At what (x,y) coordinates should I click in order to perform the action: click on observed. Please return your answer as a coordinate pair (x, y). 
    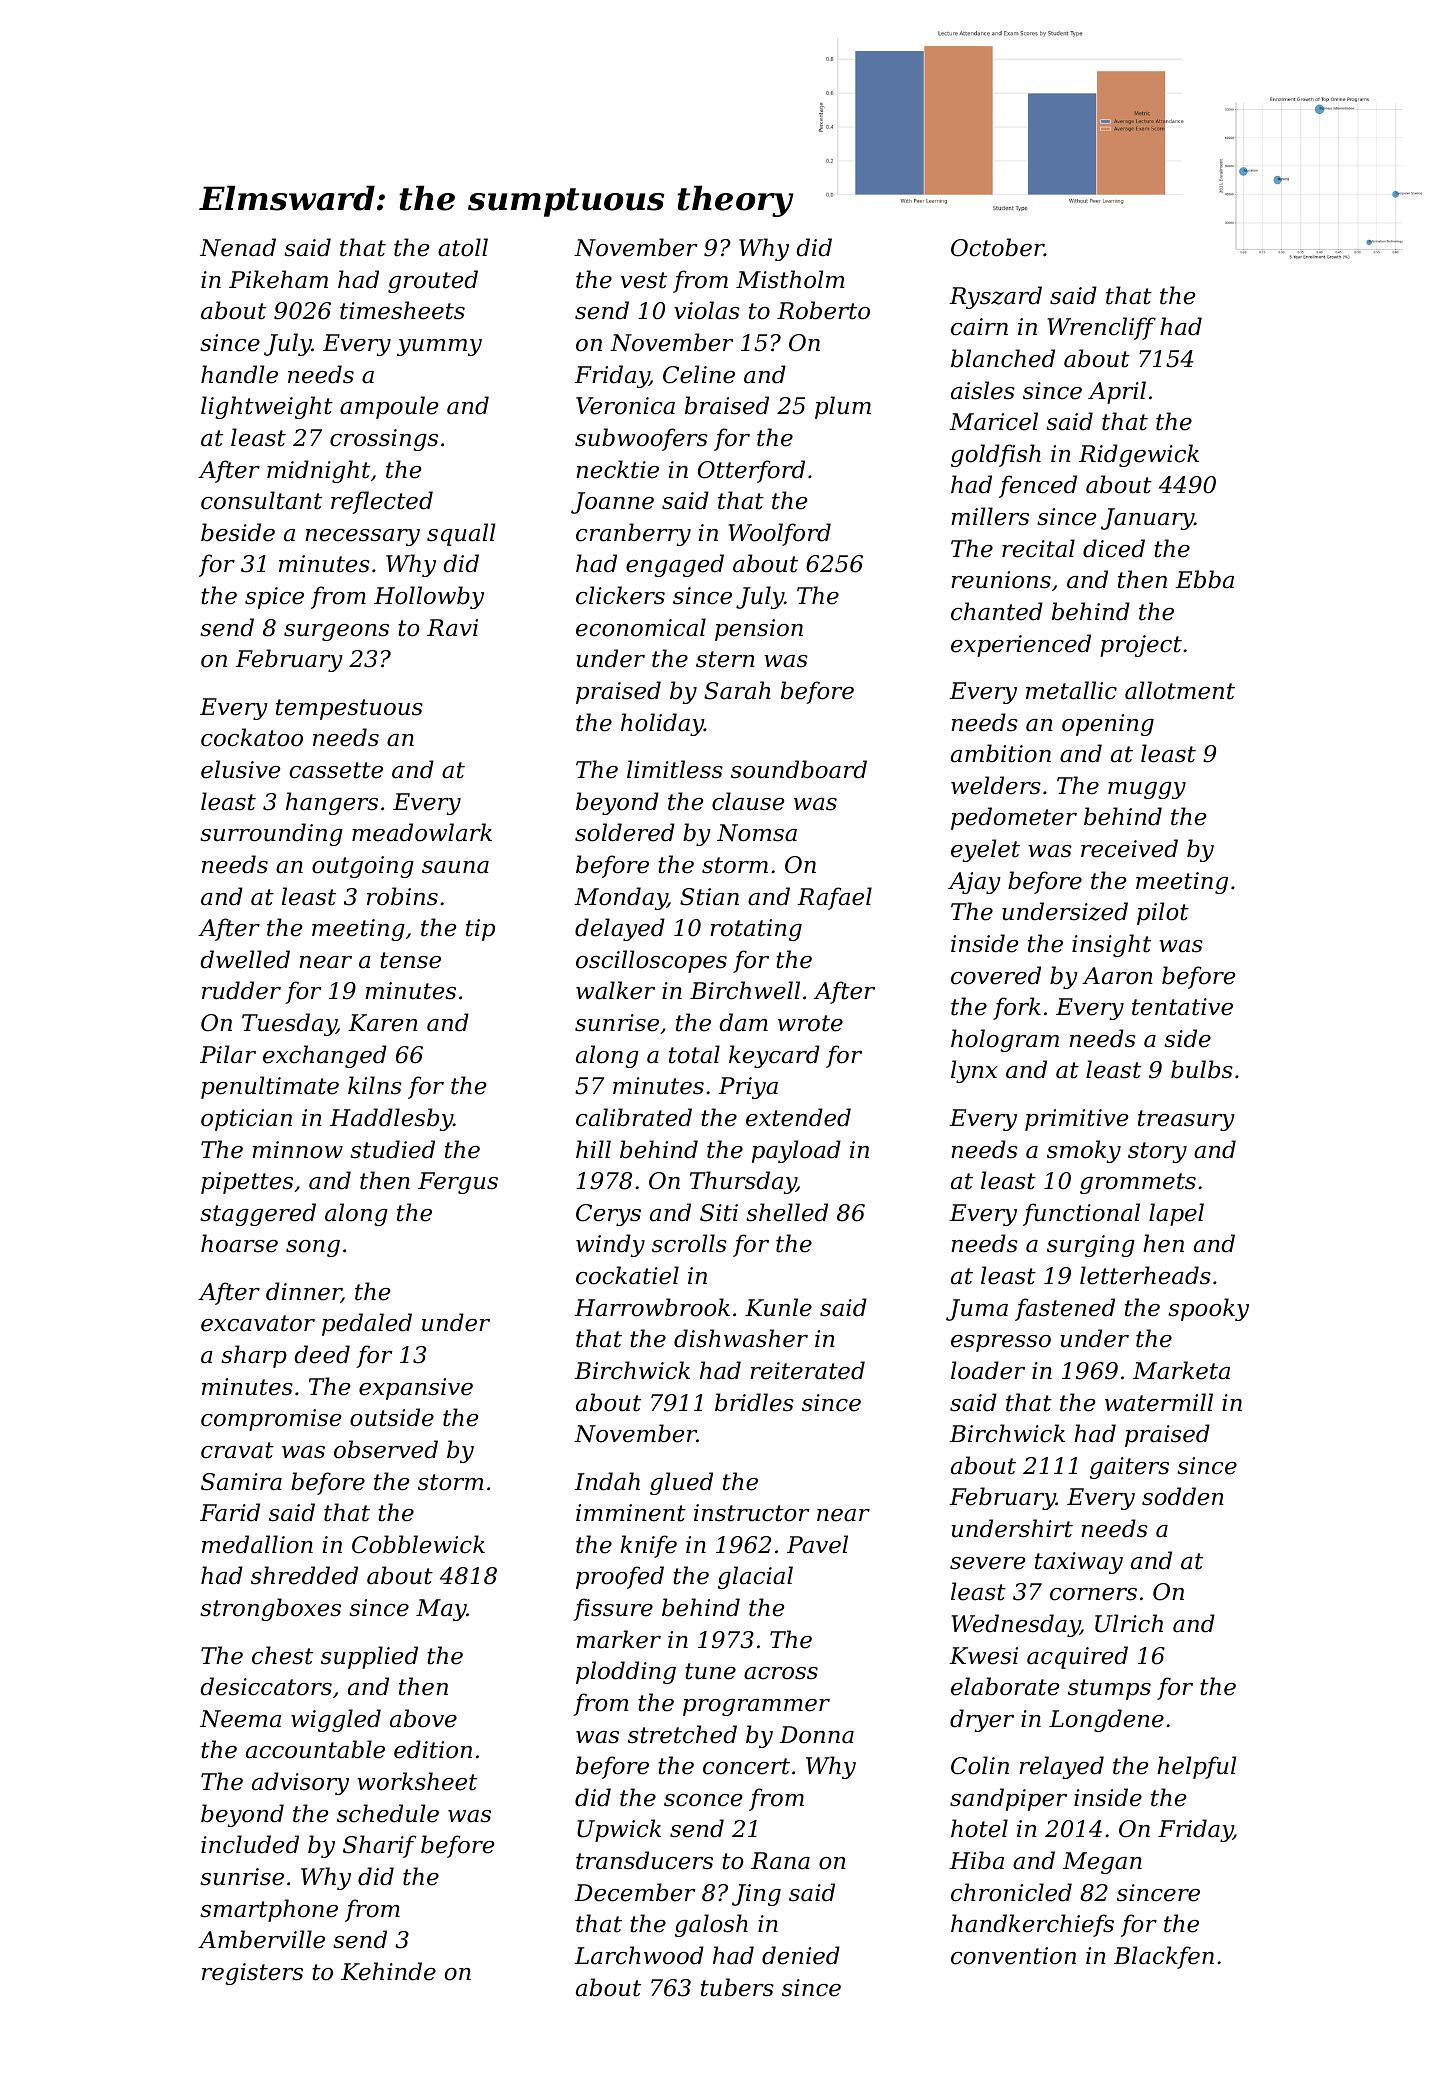
    Looking at the image, I should click on (386, 1449).
